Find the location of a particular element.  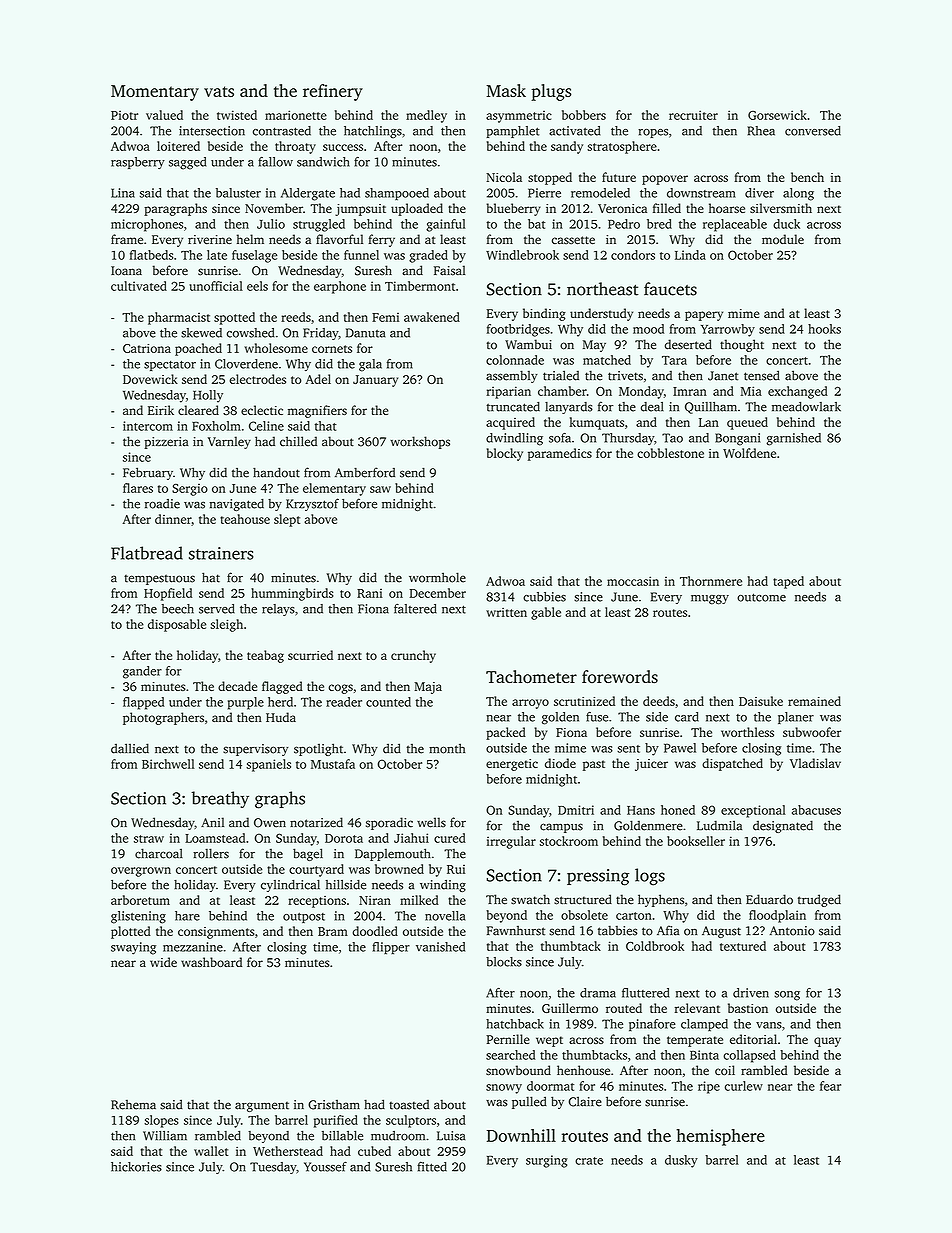

decade is located at coordinates (237, 686).
